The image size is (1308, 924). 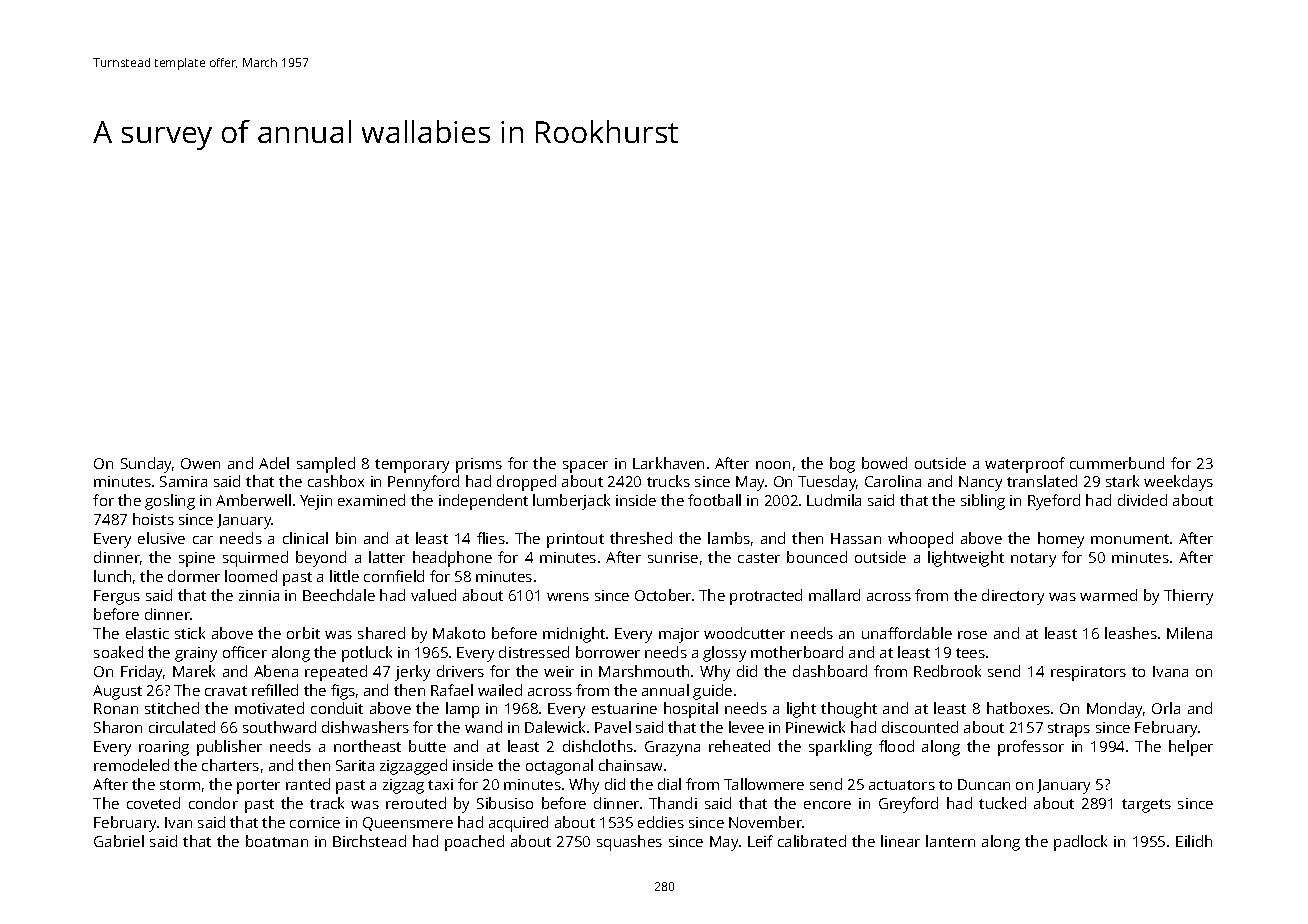 What do you see at coordinates (629, 843) in the image?
I see `squashes` at bounding box center [629, 843].
